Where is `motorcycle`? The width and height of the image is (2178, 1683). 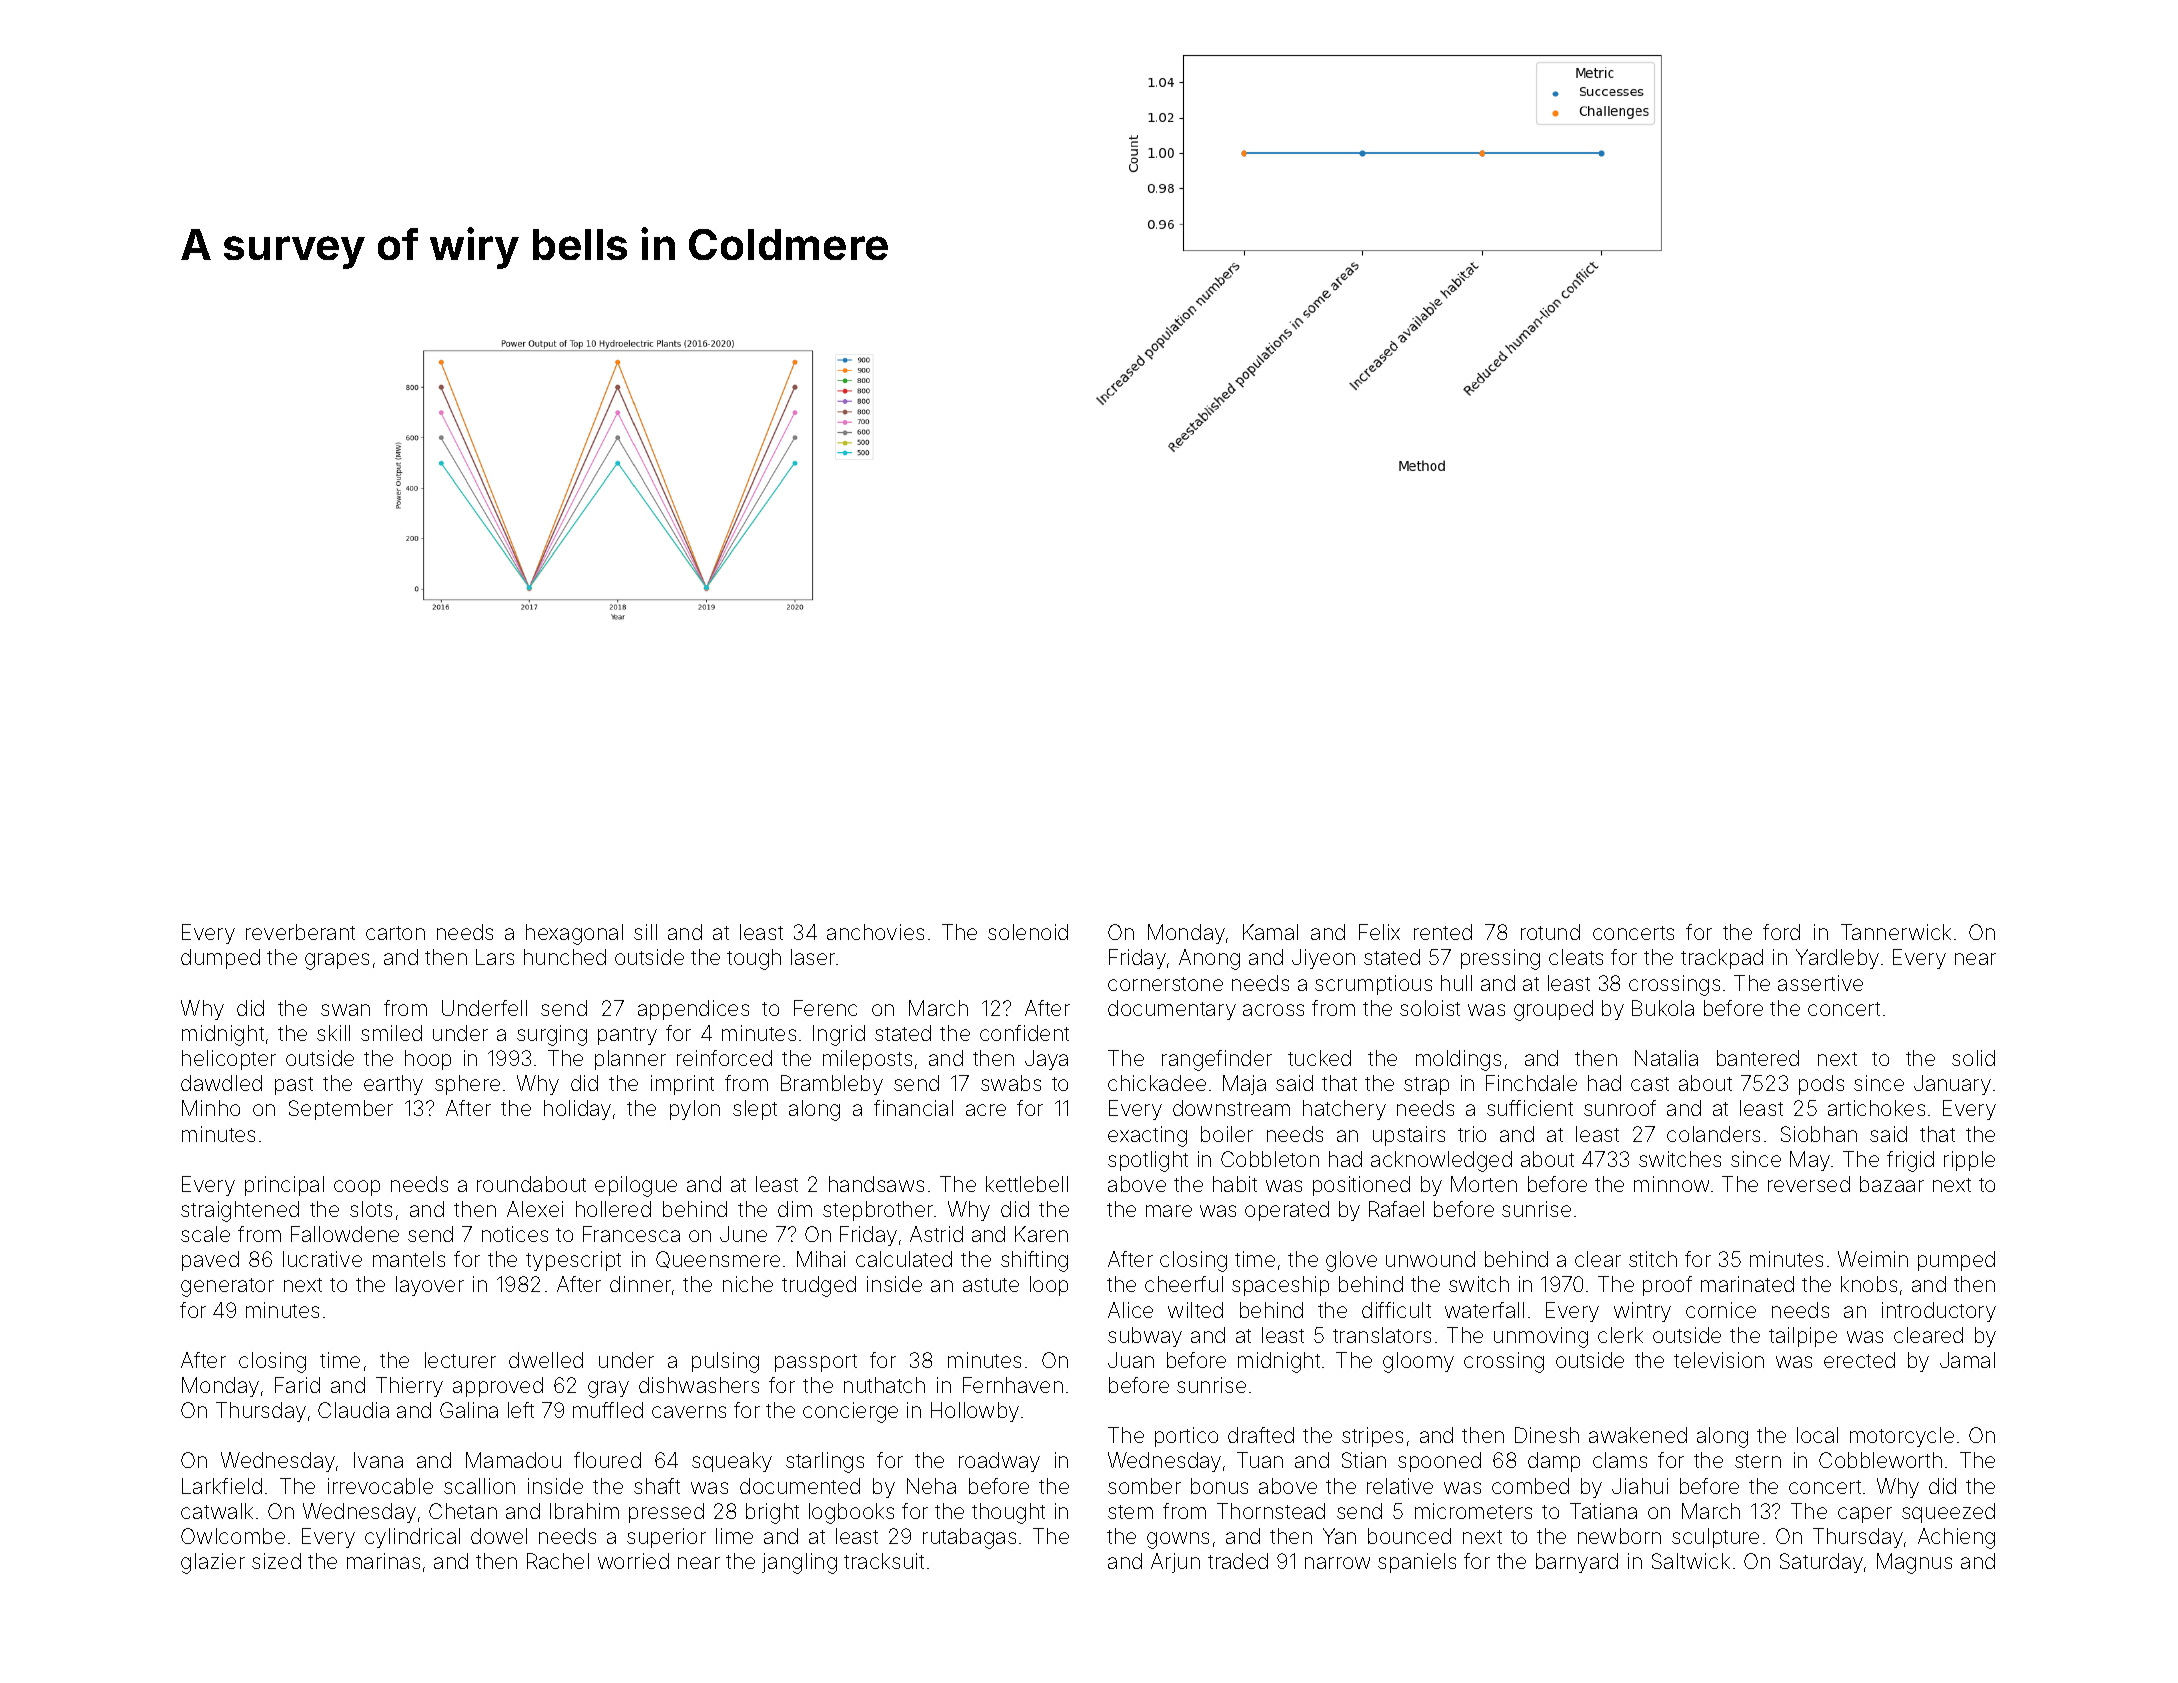
motorcycle is located at coordinates (1902, 1437).
